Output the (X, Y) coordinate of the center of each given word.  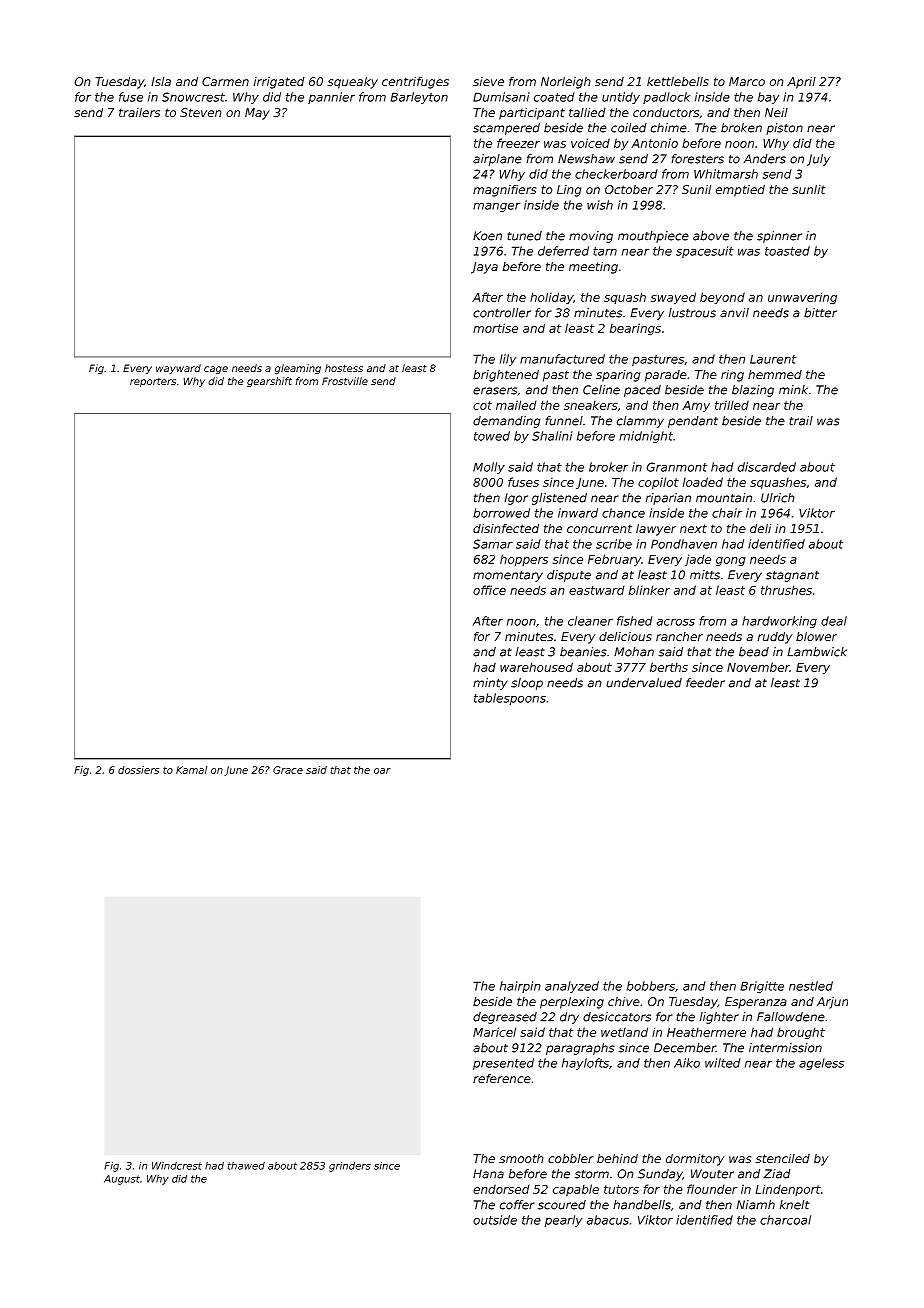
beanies (583, 652)
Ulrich (778, 498)
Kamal (191, 770)
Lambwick (817, 652)
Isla (161, 81)
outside (495, 1220)
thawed (246, 1166)
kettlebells (678, 81)
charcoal (785, 1220)
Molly (489, 468)
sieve (488, 81)
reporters (153, 382)
